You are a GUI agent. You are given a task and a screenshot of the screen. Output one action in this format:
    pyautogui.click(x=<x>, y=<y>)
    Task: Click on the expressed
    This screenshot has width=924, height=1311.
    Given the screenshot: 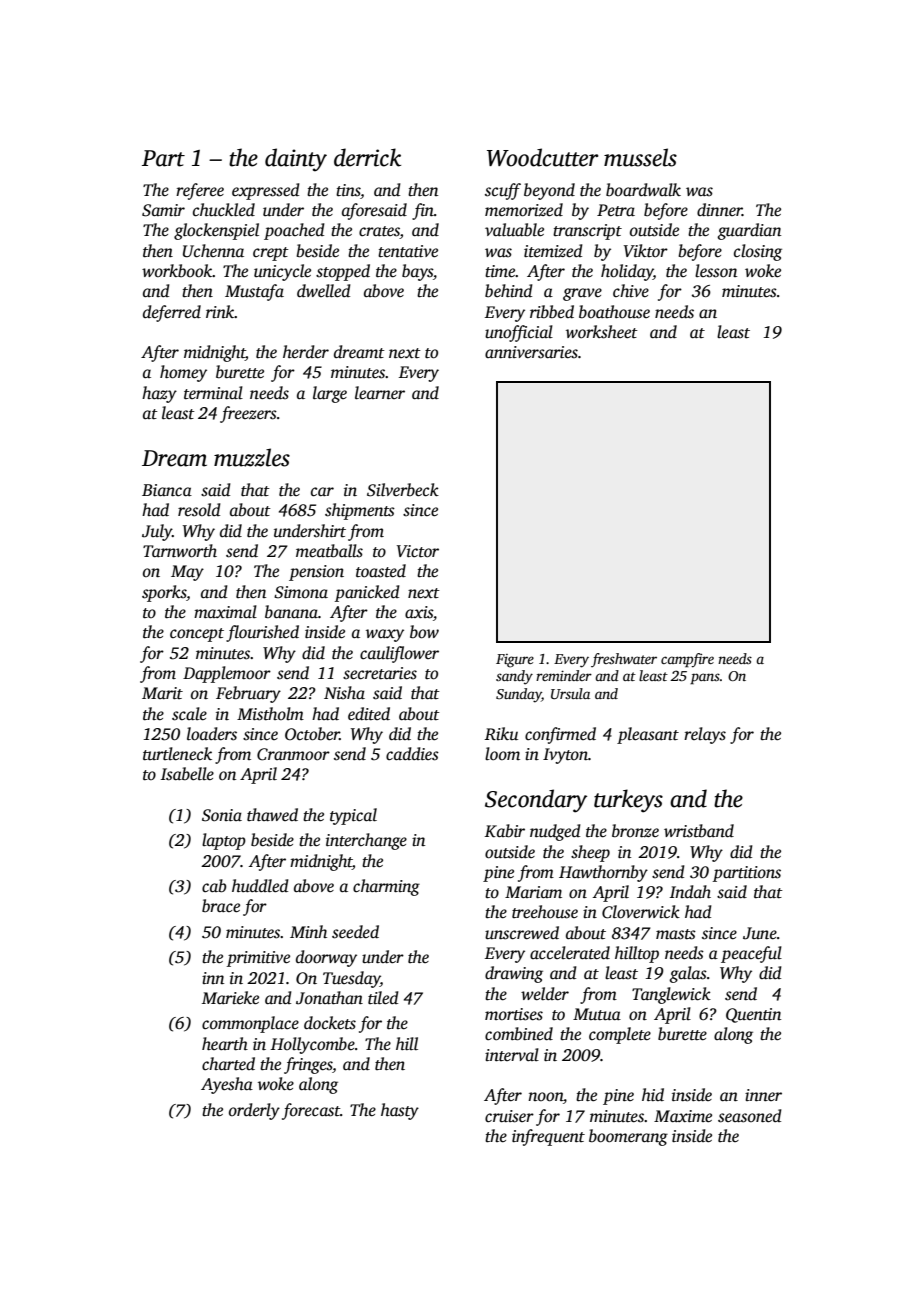 What is the action you would take?
    pyautogui.click(x=266, y=191)
